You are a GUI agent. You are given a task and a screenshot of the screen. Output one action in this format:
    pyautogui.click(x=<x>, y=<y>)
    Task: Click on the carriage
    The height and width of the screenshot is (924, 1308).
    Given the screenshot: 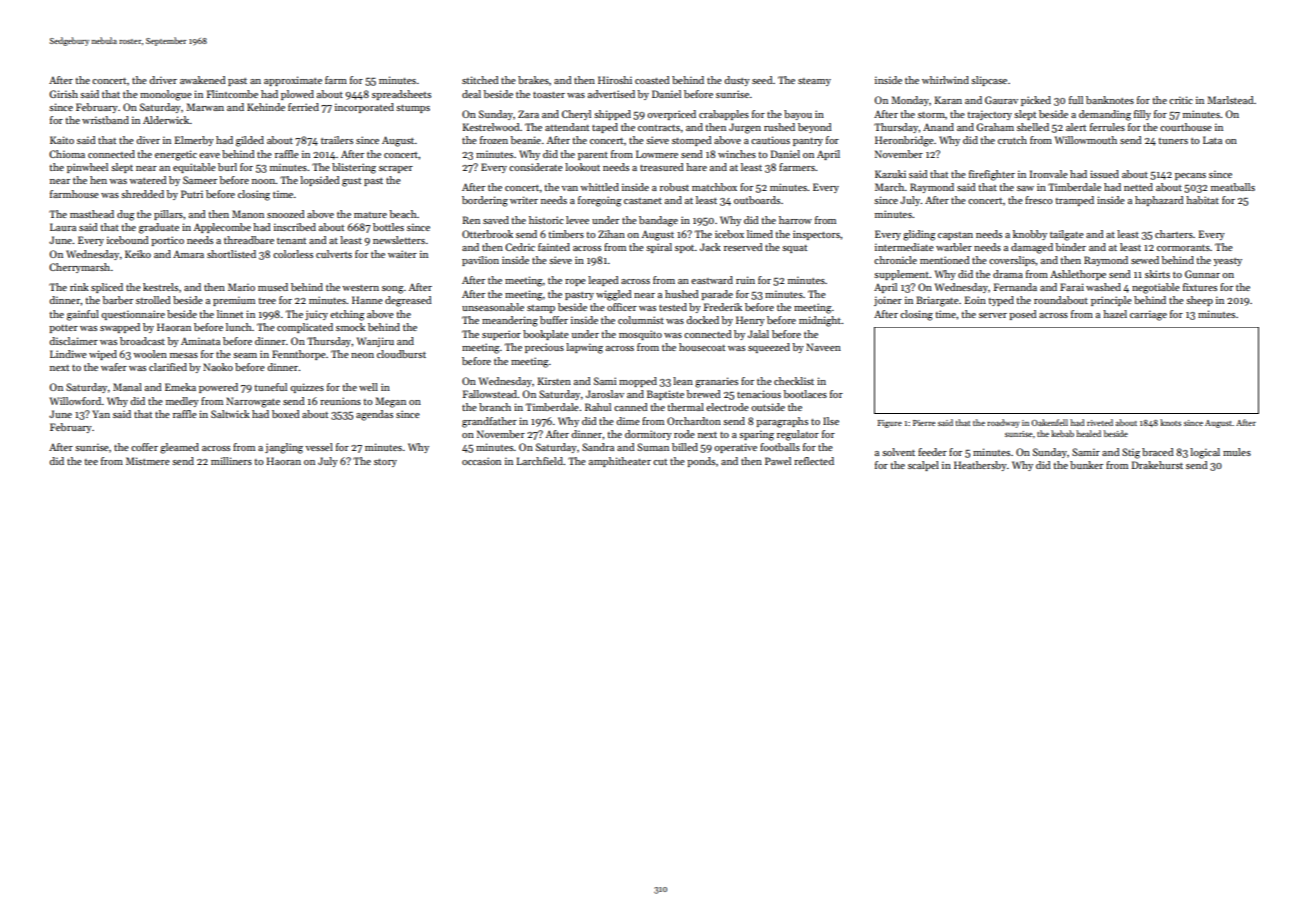 What is the action you would take?
    pyautogui.click(x=1148, y=315)
